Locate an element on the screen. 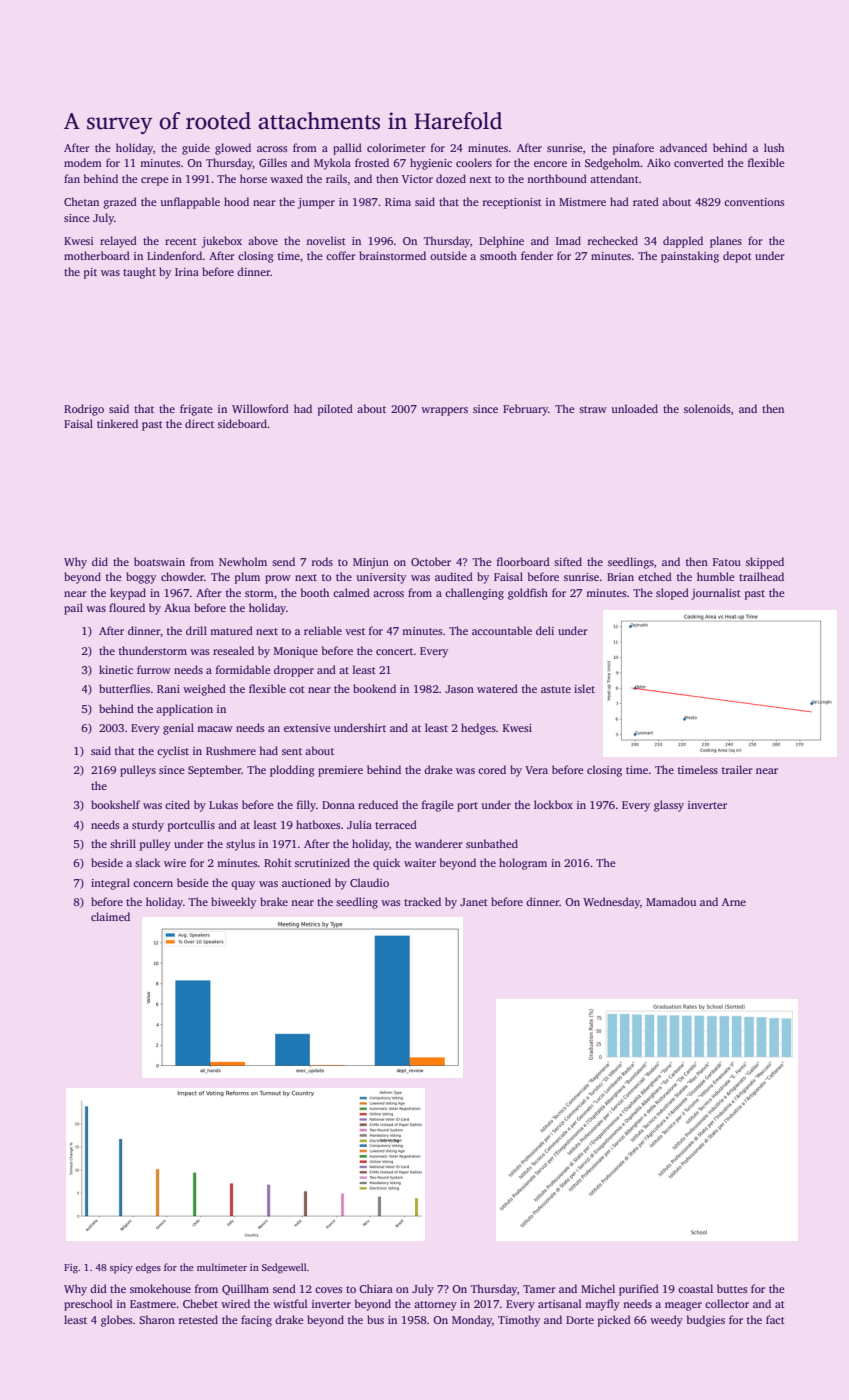 The width and height of the screenshot is (849, 1400). glowed is located at coordinates (233, 149).
